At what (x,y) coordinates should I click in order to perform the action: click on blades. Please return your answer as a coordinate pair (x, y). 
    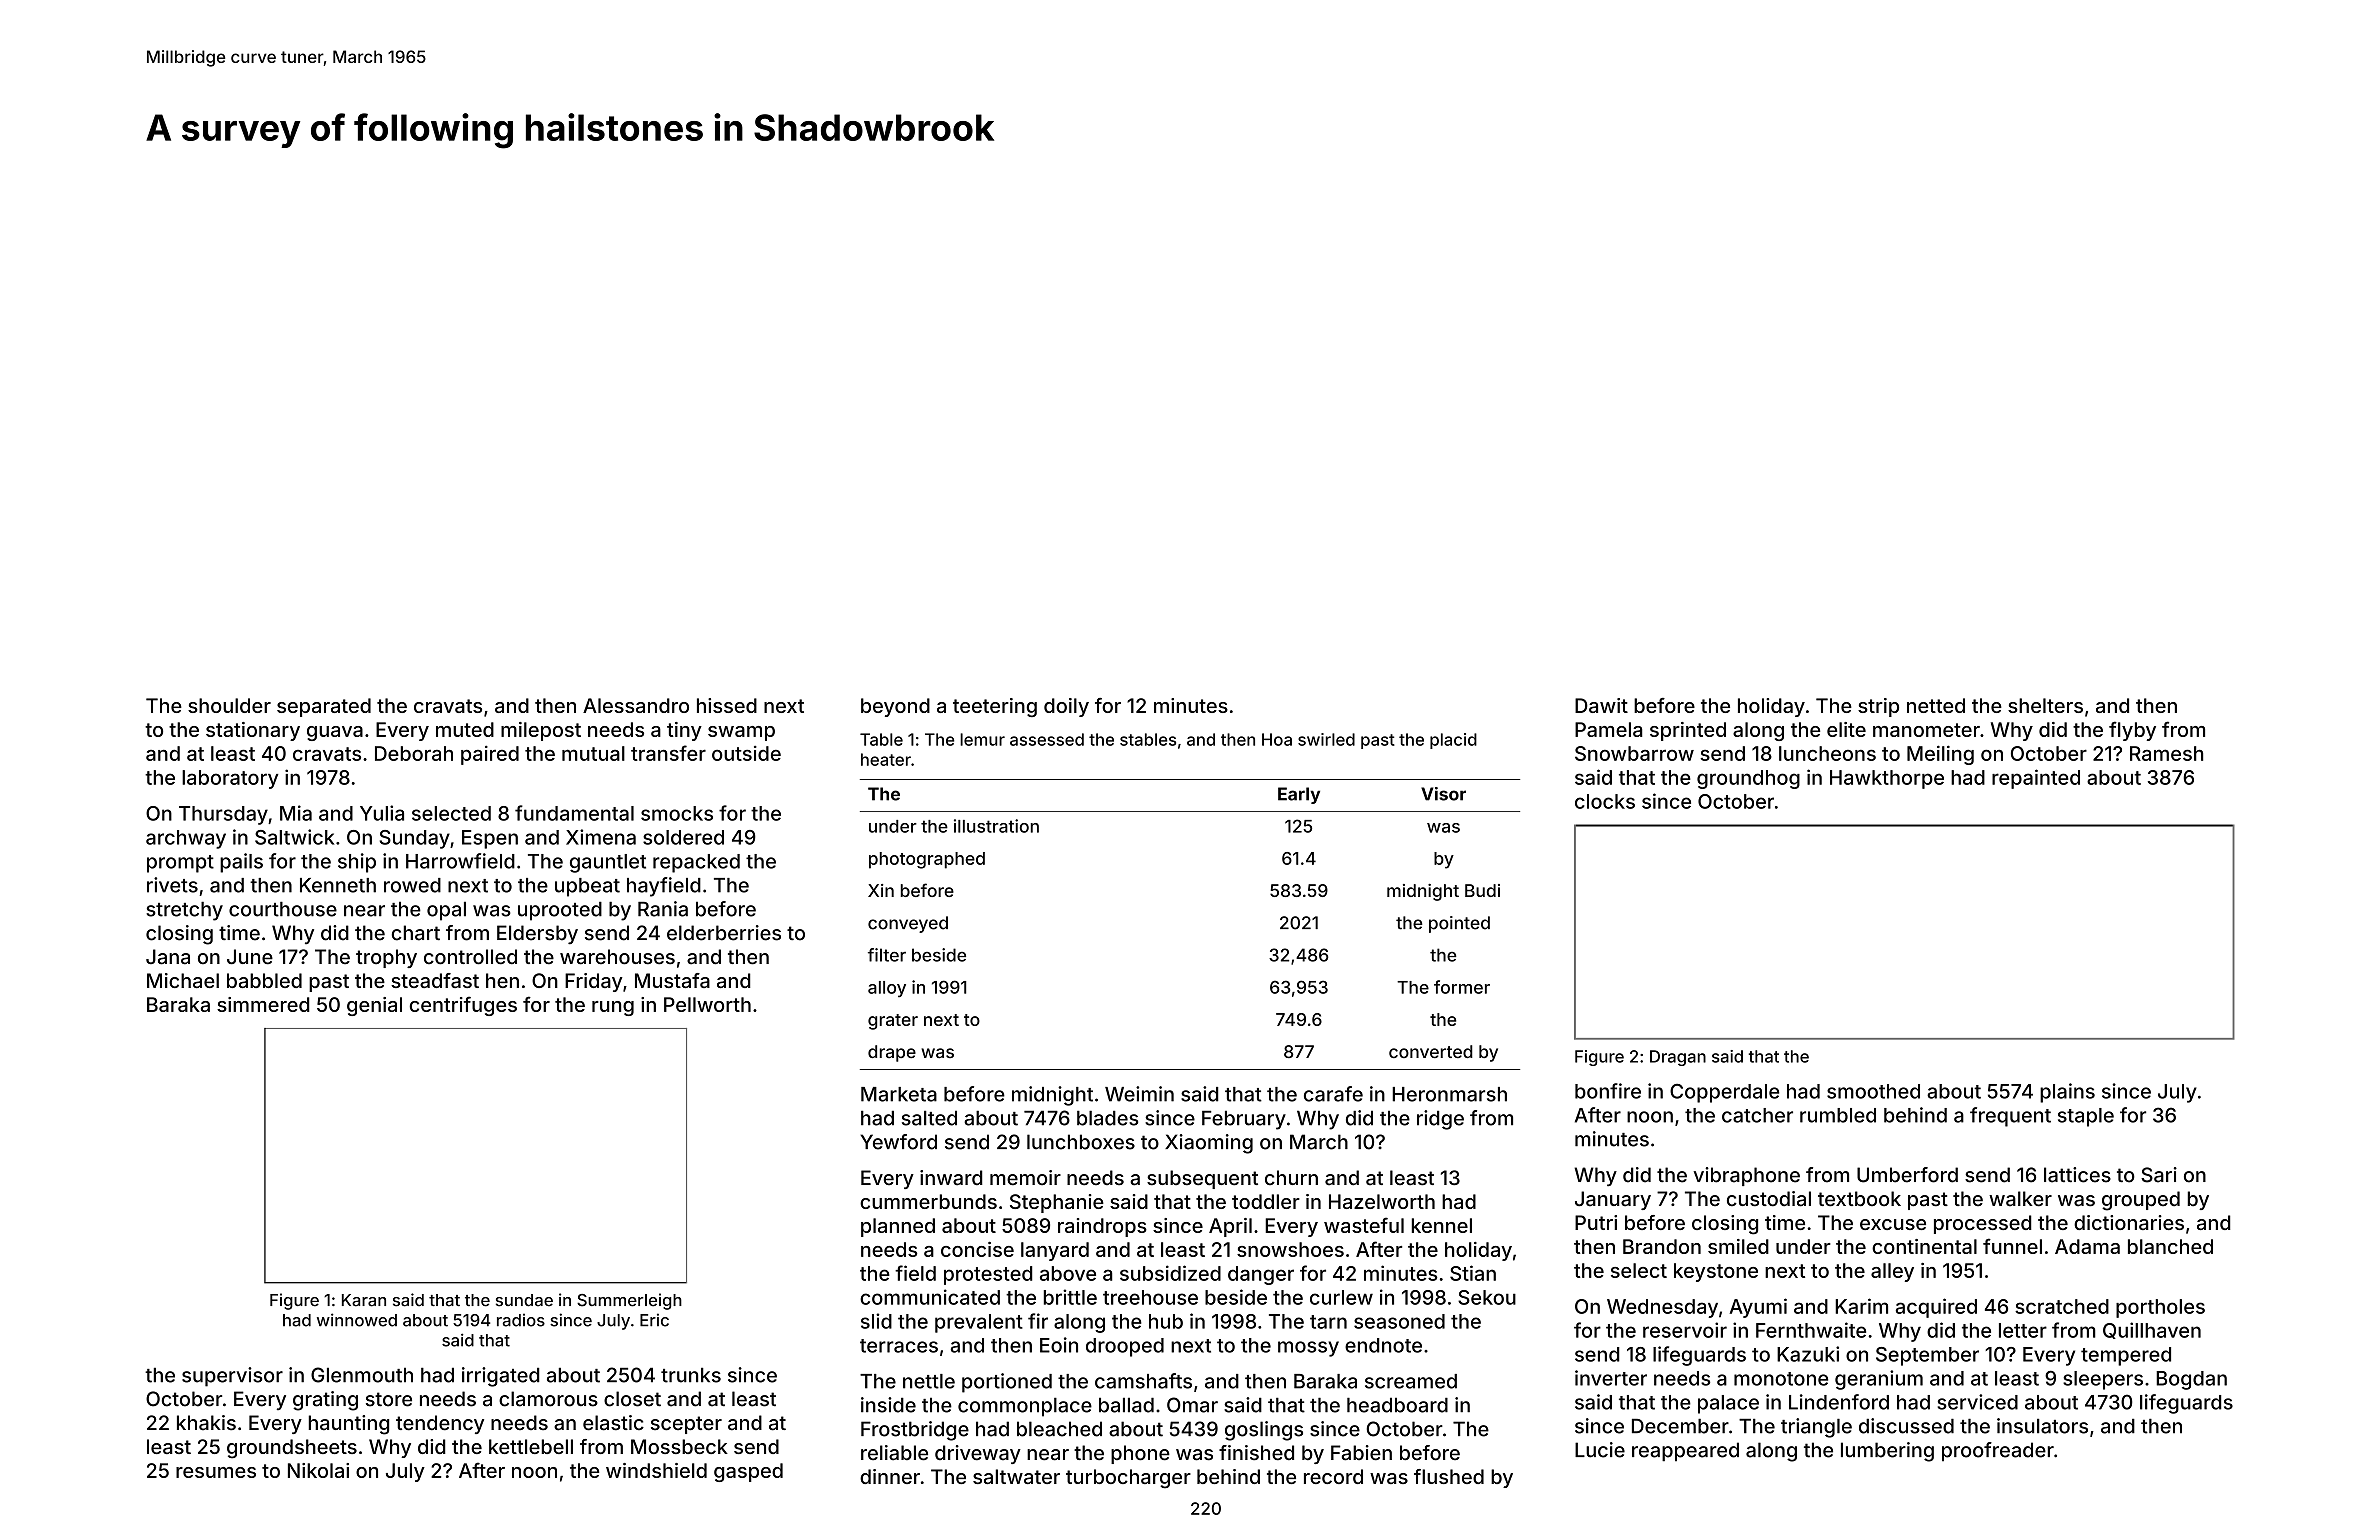
    Looking at the image, I should click on (1107, 1118).
